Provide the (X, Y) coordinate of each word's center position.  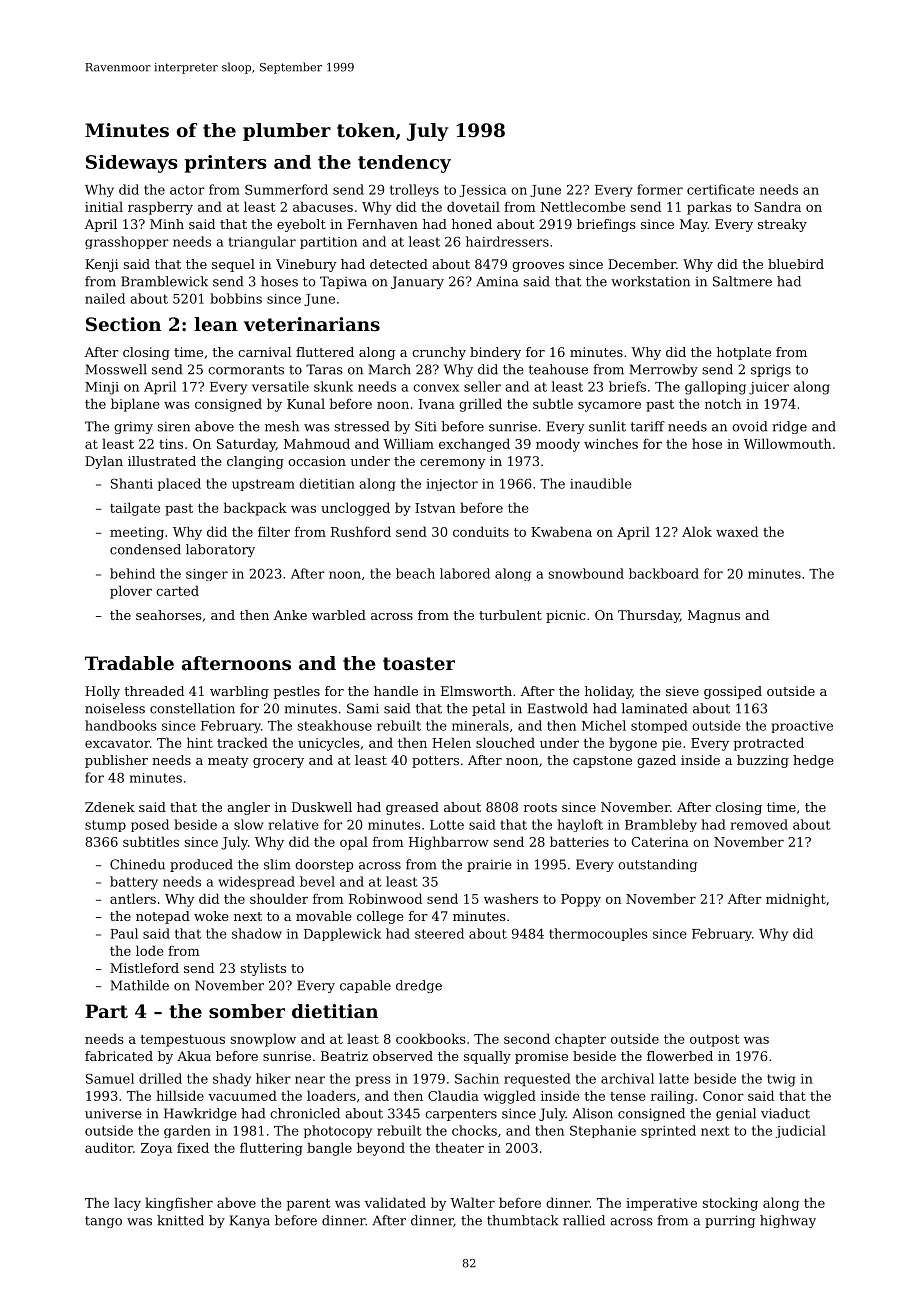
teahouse (558, 369)
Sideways (132, 164)
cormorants (246, 370)
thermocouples (598, 934)
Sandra (777, 206)
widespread (256, 883)
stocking (730, 1204)
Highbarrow (449, 843)
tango (103, 1222)
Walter (472, 1202)
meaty (228, 762)
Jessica (482, 191)
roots (540, 807)
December (642, 264)
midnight (796, 900)
